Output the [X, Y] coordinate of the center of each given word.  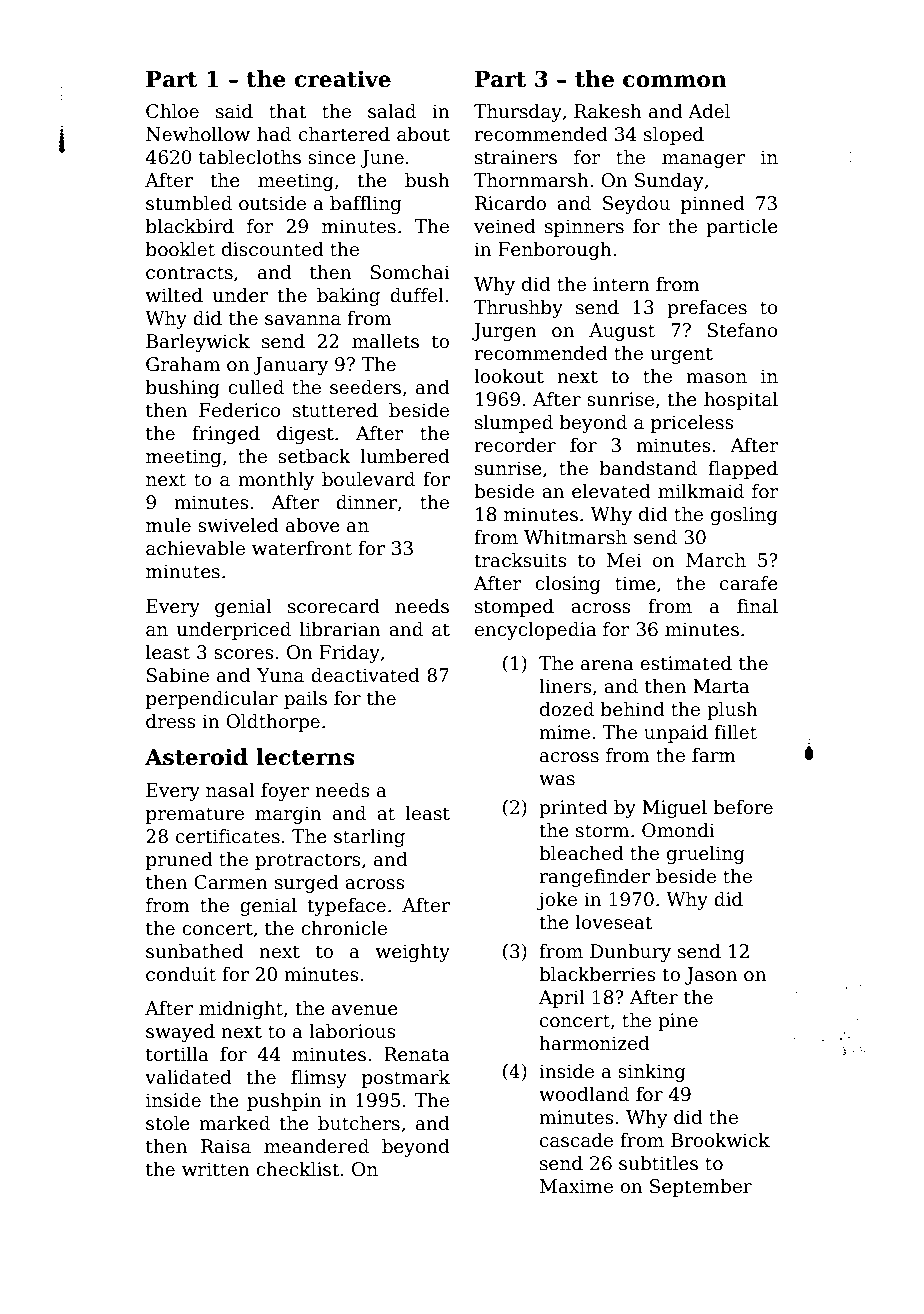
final [757, 606]
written [216, 1169]
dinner [366, 502]
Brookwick [720, 1140]
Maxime [576, 1186]
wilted [174, 295]
